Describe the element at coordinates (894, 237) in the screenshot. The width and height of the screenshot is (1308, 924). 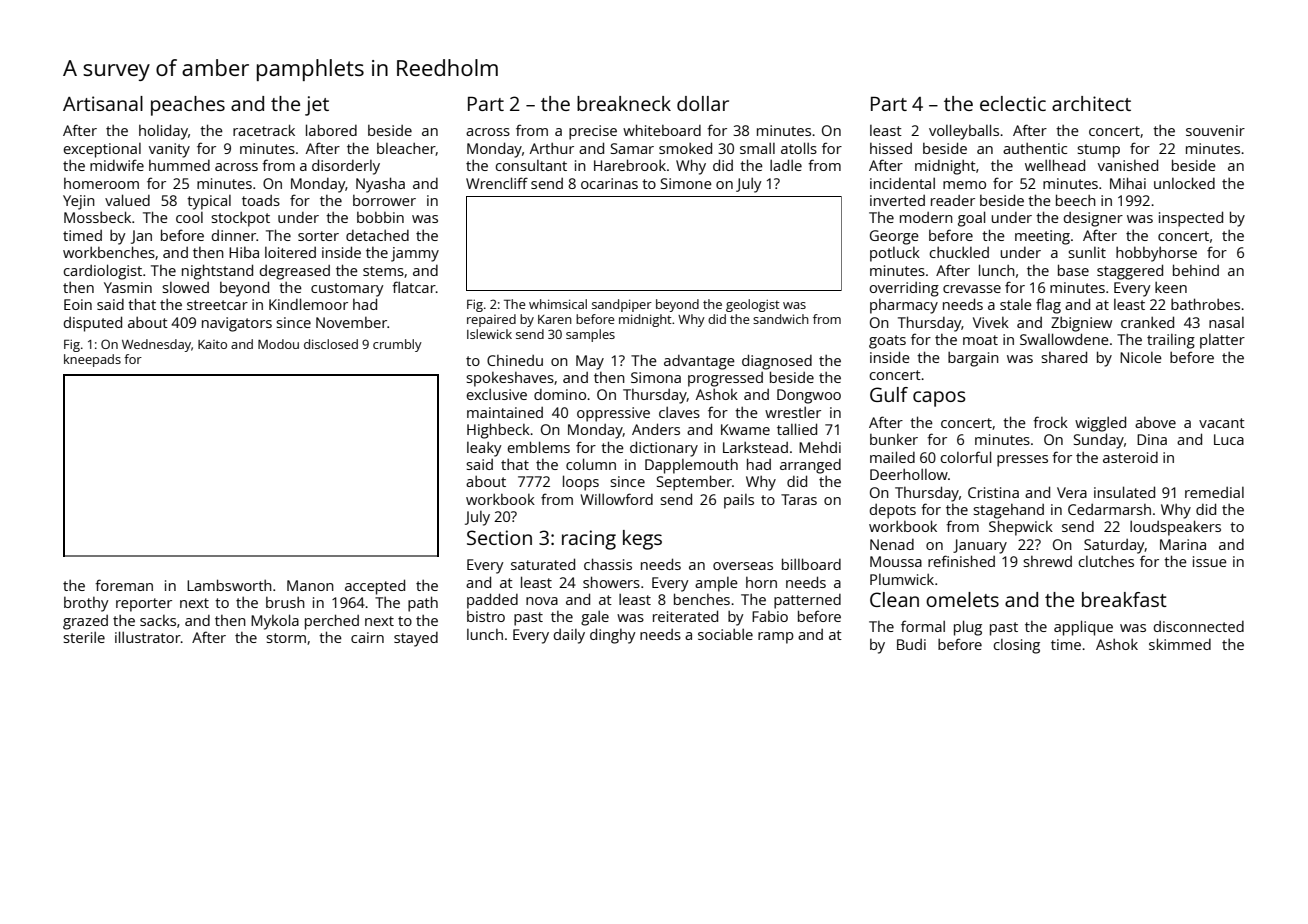
I see `George` at that location.
